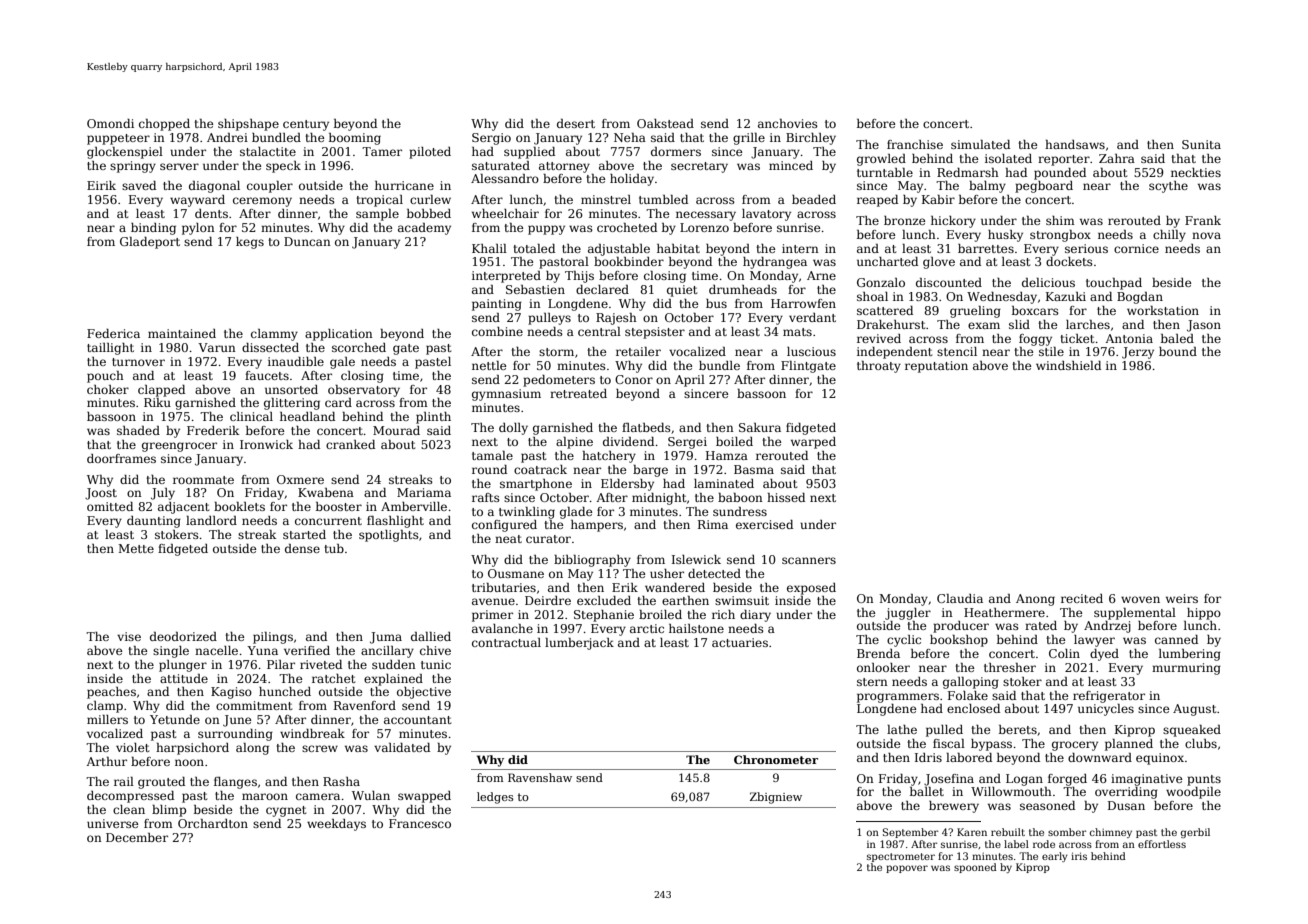 Image resolution: width=1308 pixels, height=924 pixels. I want to click on neckties, so click(1196, 172).
